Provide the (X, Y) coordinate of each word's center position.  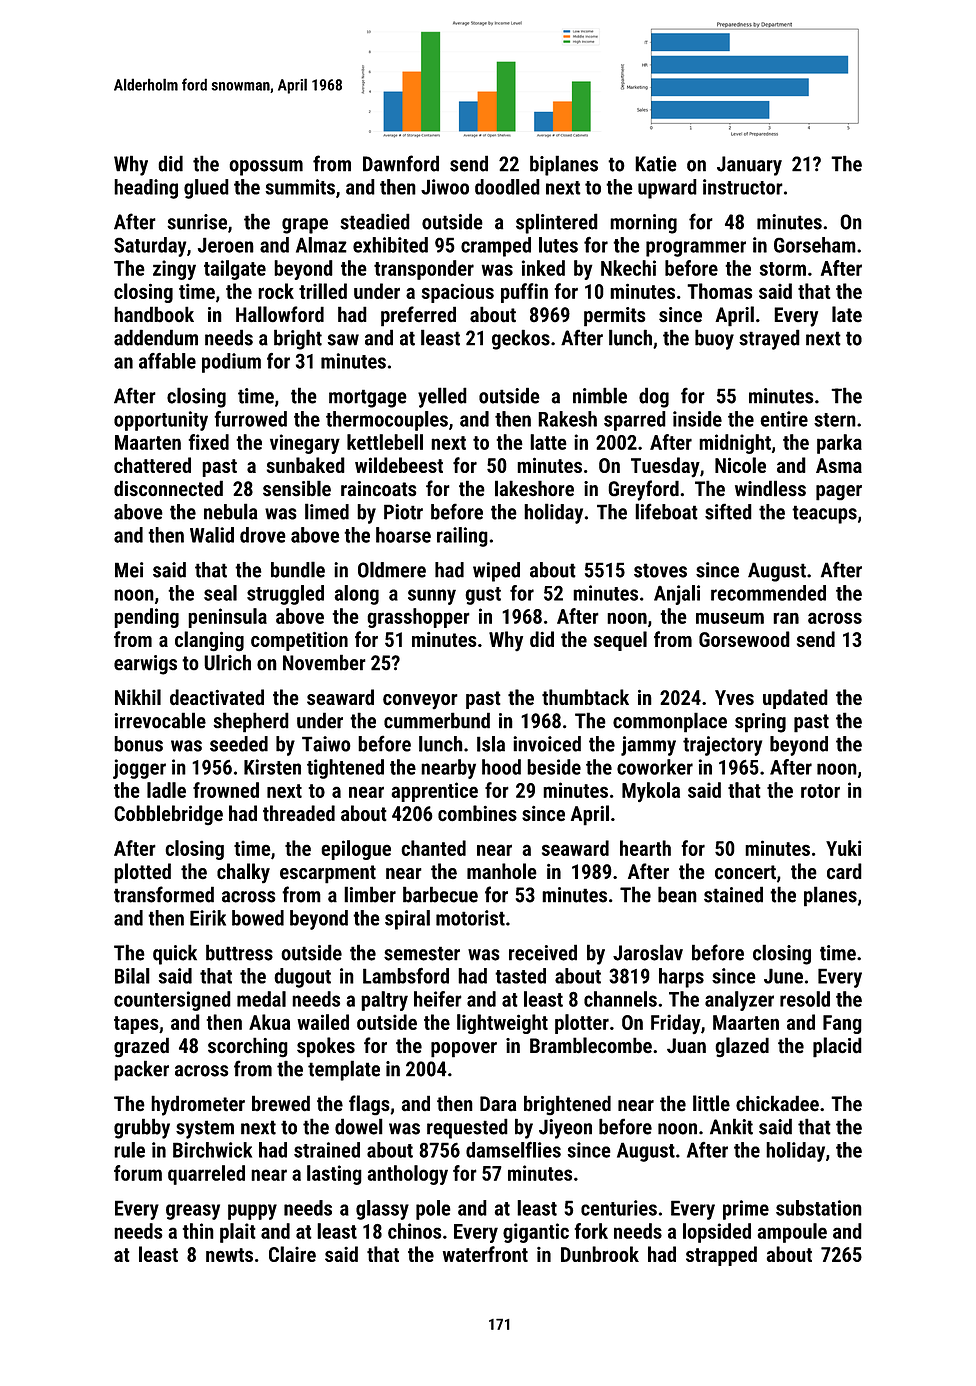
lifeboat (666, 511)
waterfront (485, 1254)
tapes (136, 1025)
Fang (842, 1024)
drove (263, 535)
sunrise (197, 222)
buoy (714, 339)
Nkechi (628, 268)
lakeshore (534, 488)
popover (464, 1050)
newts (229, 1255)
